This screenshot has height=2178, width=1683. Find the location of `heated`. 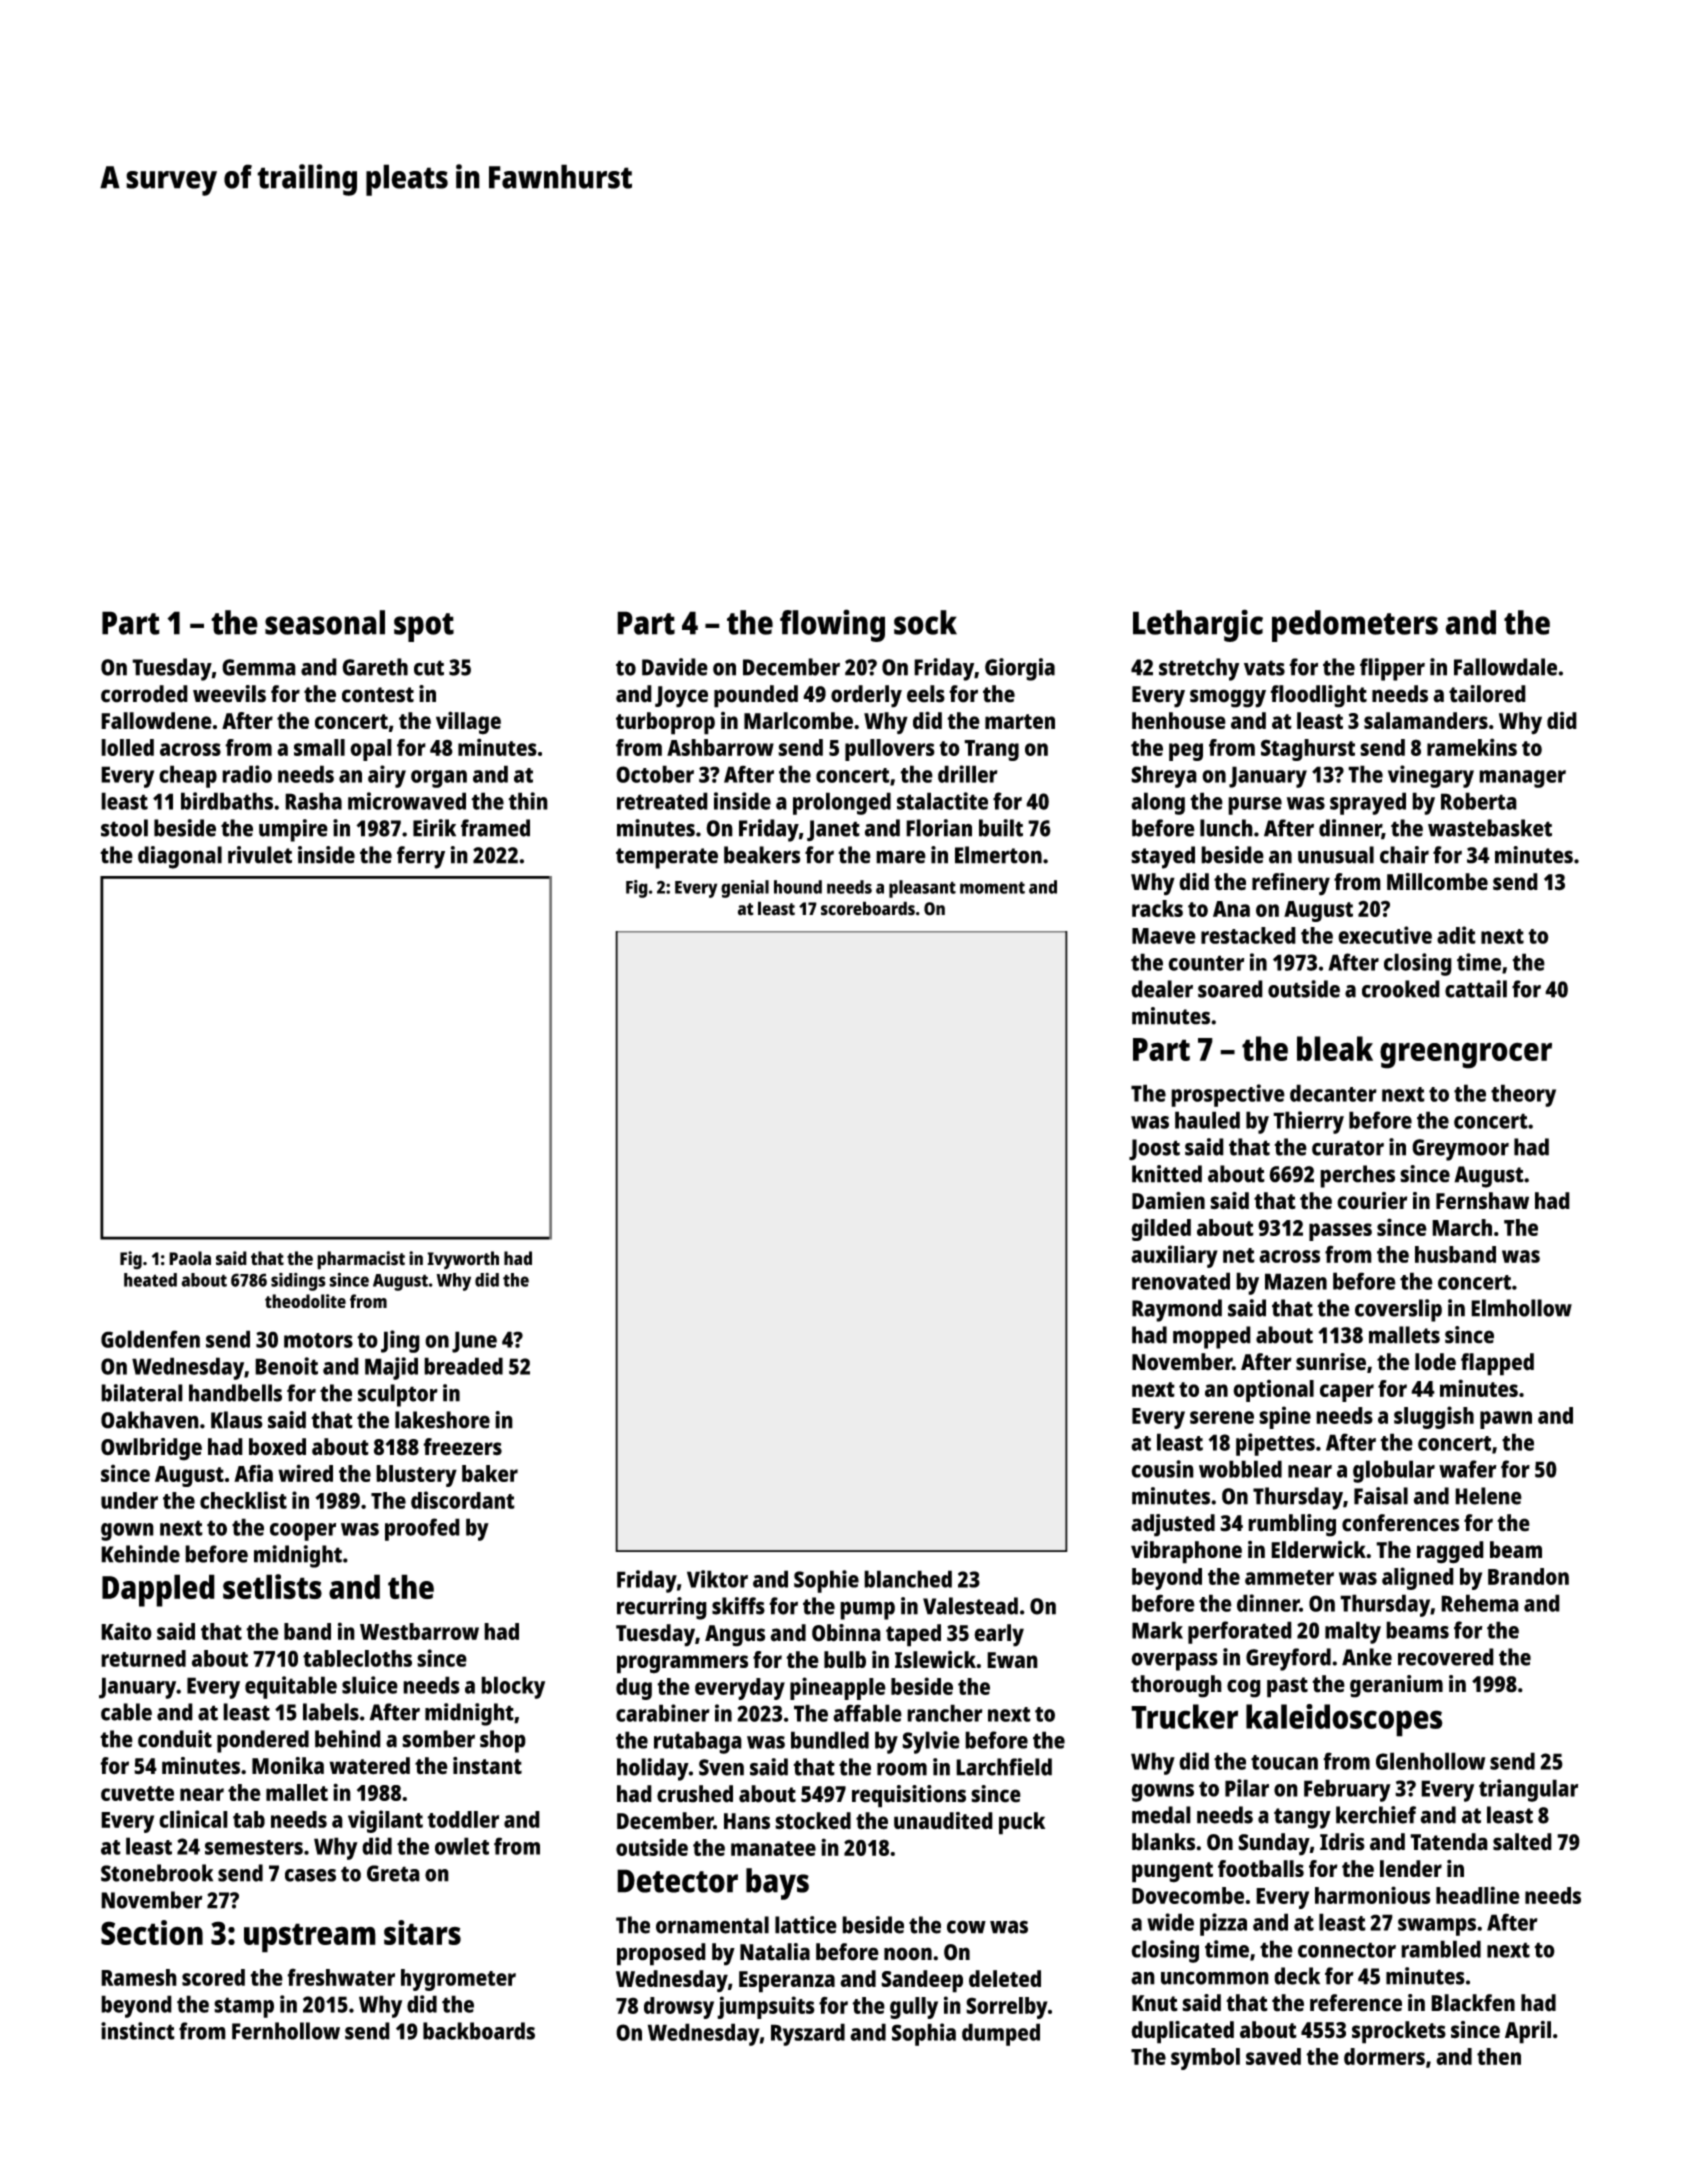

heated is located at coordinates (150, 1280).
